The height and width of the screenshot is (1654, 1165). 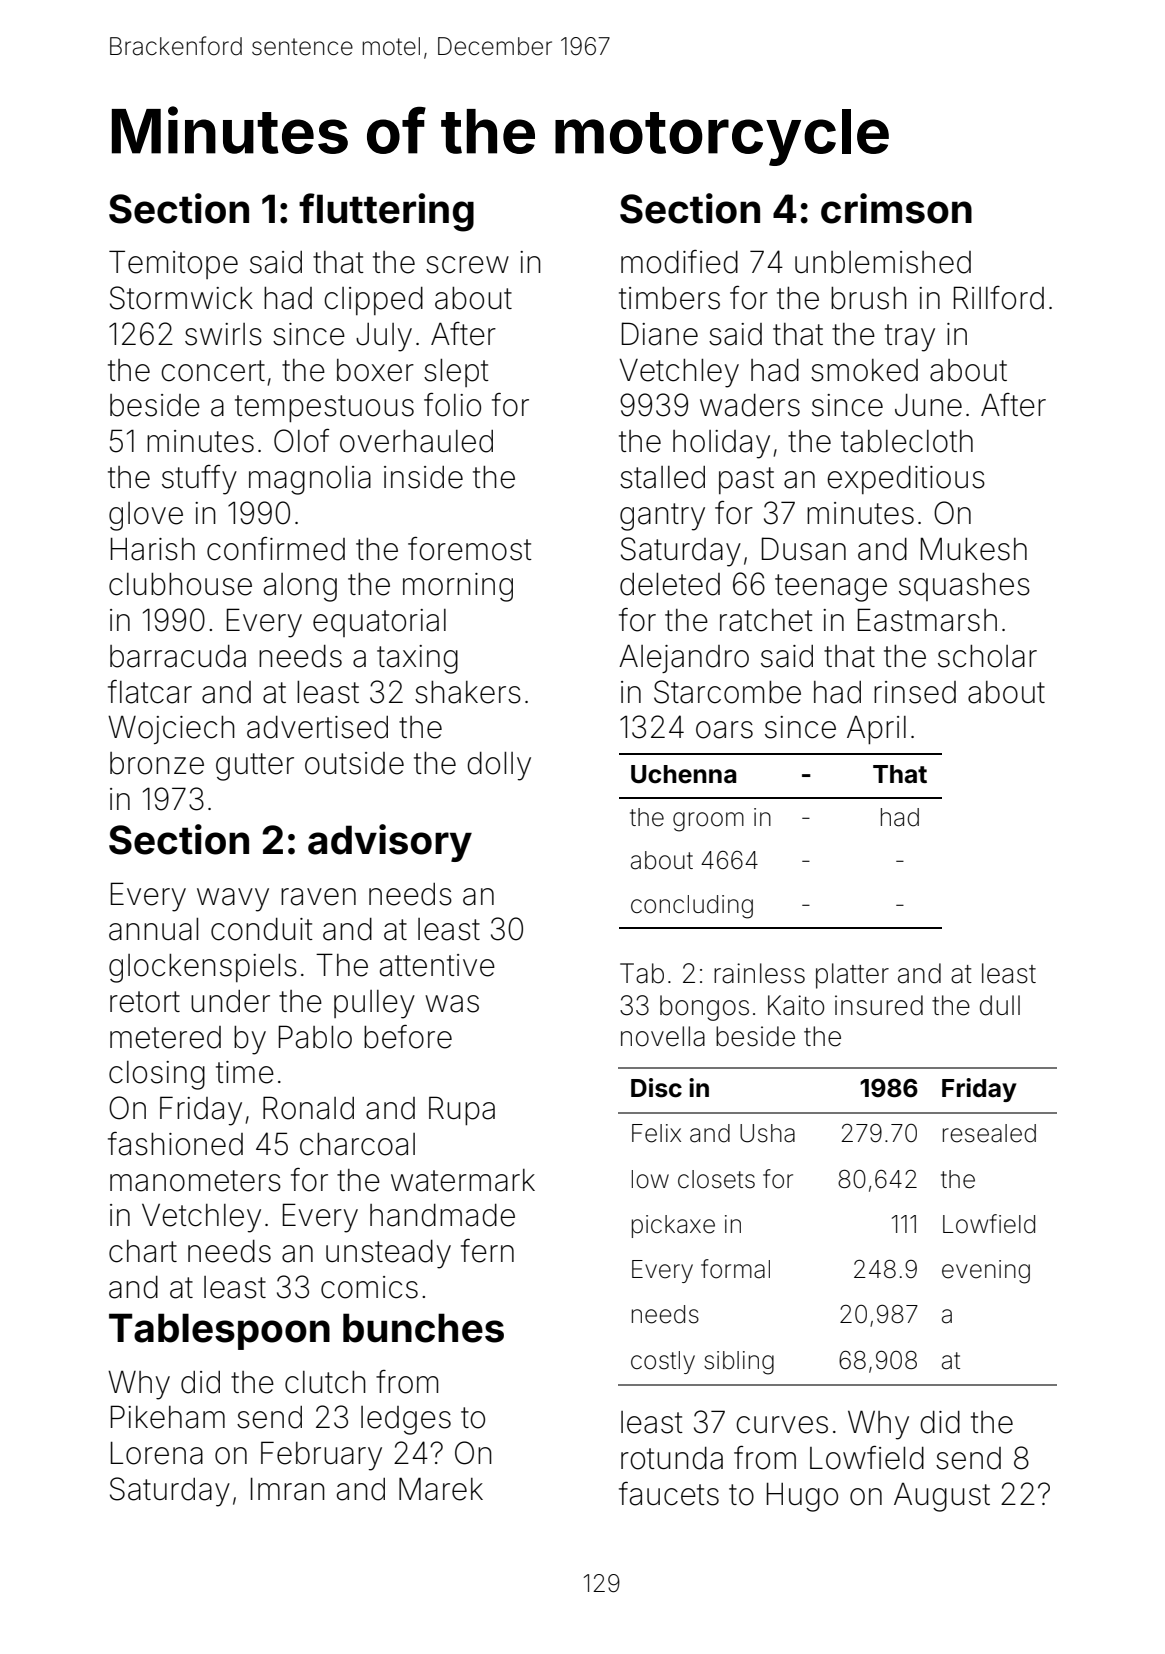 What do you see at coordinates (708, 822) in the screenshot?
I see `groom` at bounding box center [708, 822].
